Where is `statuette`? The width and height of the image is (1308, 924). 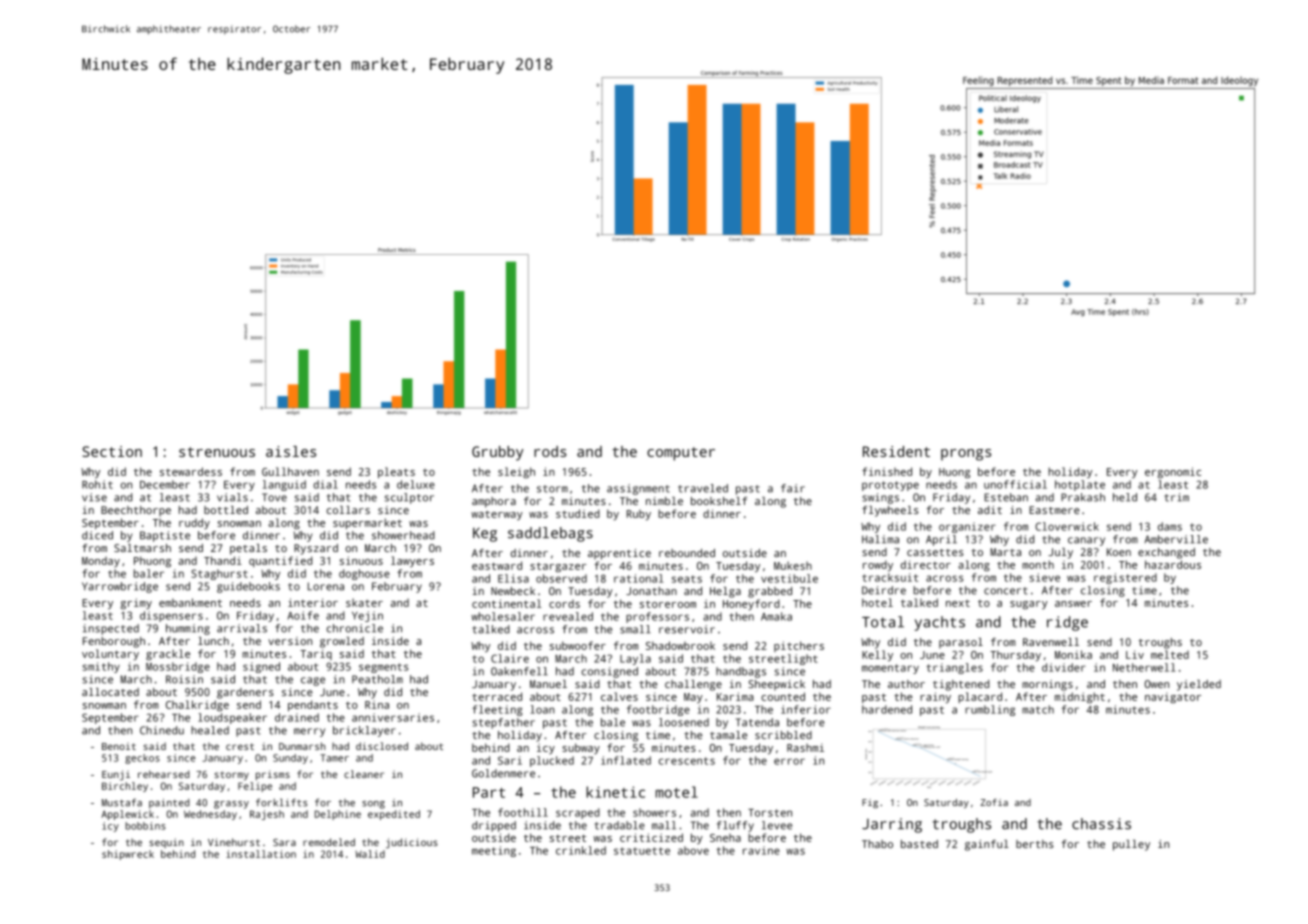
statuette is located at coordinates (642, 851).
